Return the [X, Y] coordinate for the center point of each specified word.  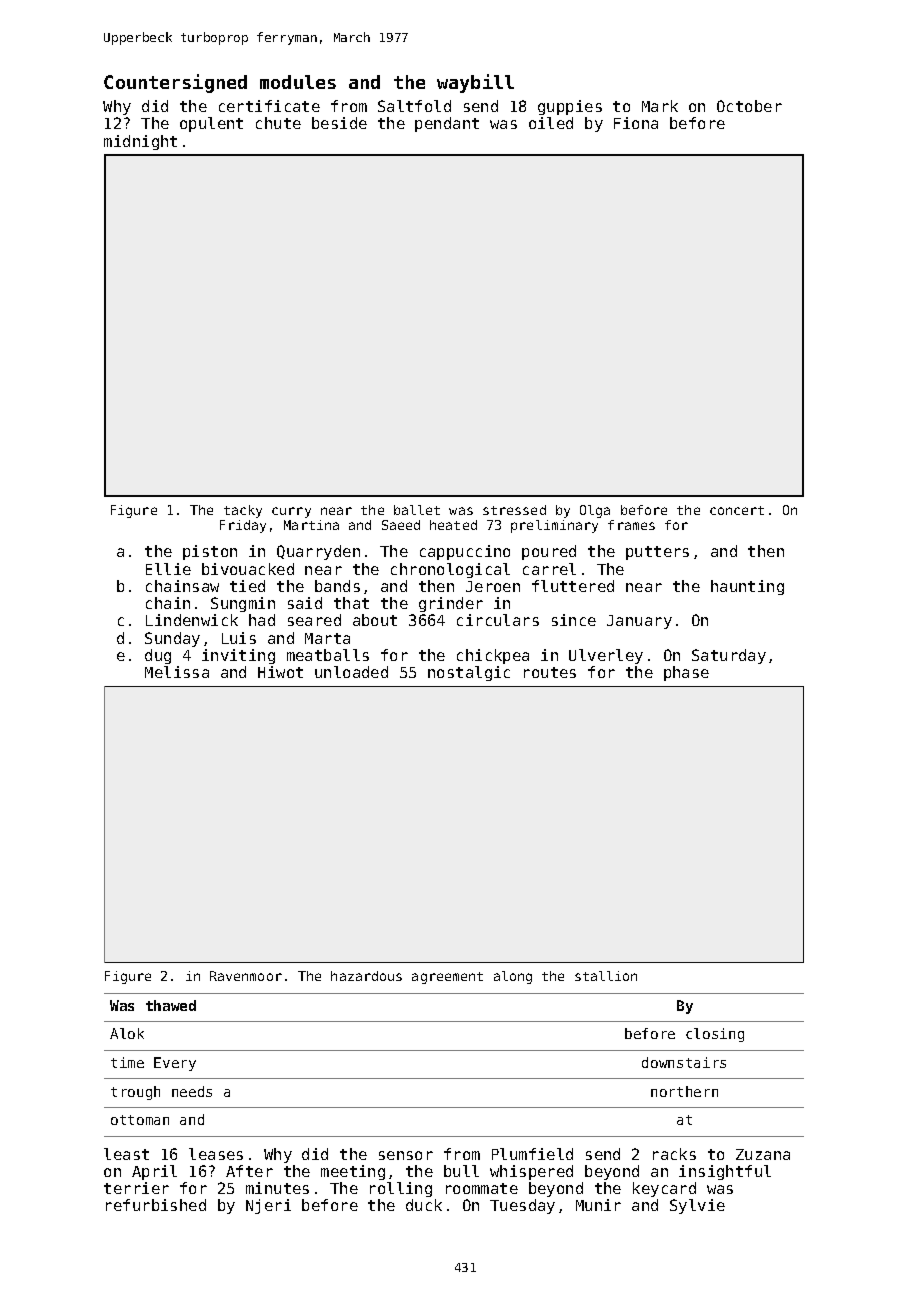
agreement [447, 978]
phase [686, 673]
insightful [725, 1172]
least [126, 1154]
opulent [211, 124]
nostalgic [469, 673]
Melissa [177, 672]
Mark [660, 106]
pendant [447, 124]
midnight [140, 142]
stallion [606, 976]
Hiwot [280, 672]
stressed [514, 510]
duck [424, 1205]
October [749, 106]
